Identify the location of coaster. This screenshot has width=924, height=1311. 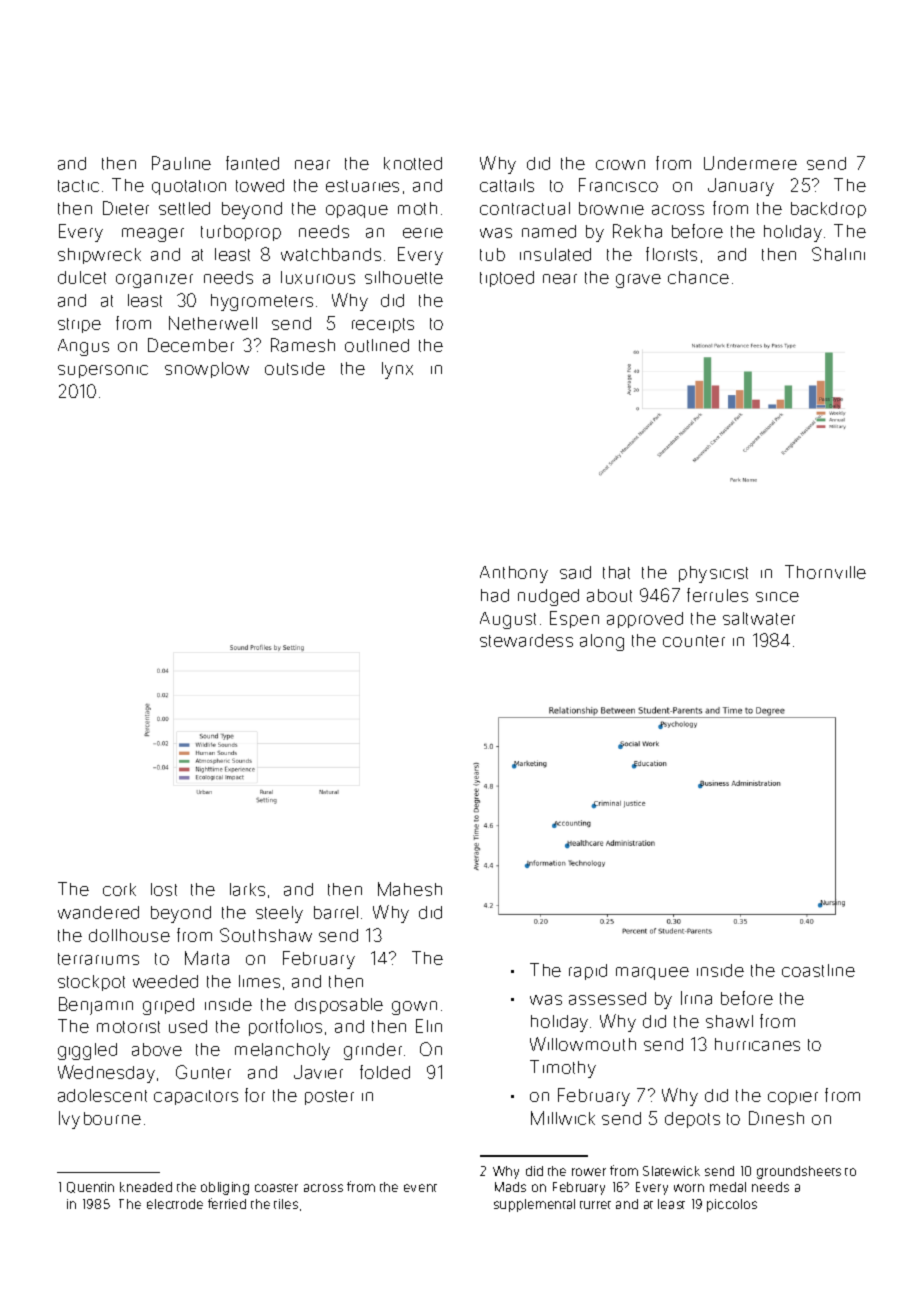
(276, 1188).
